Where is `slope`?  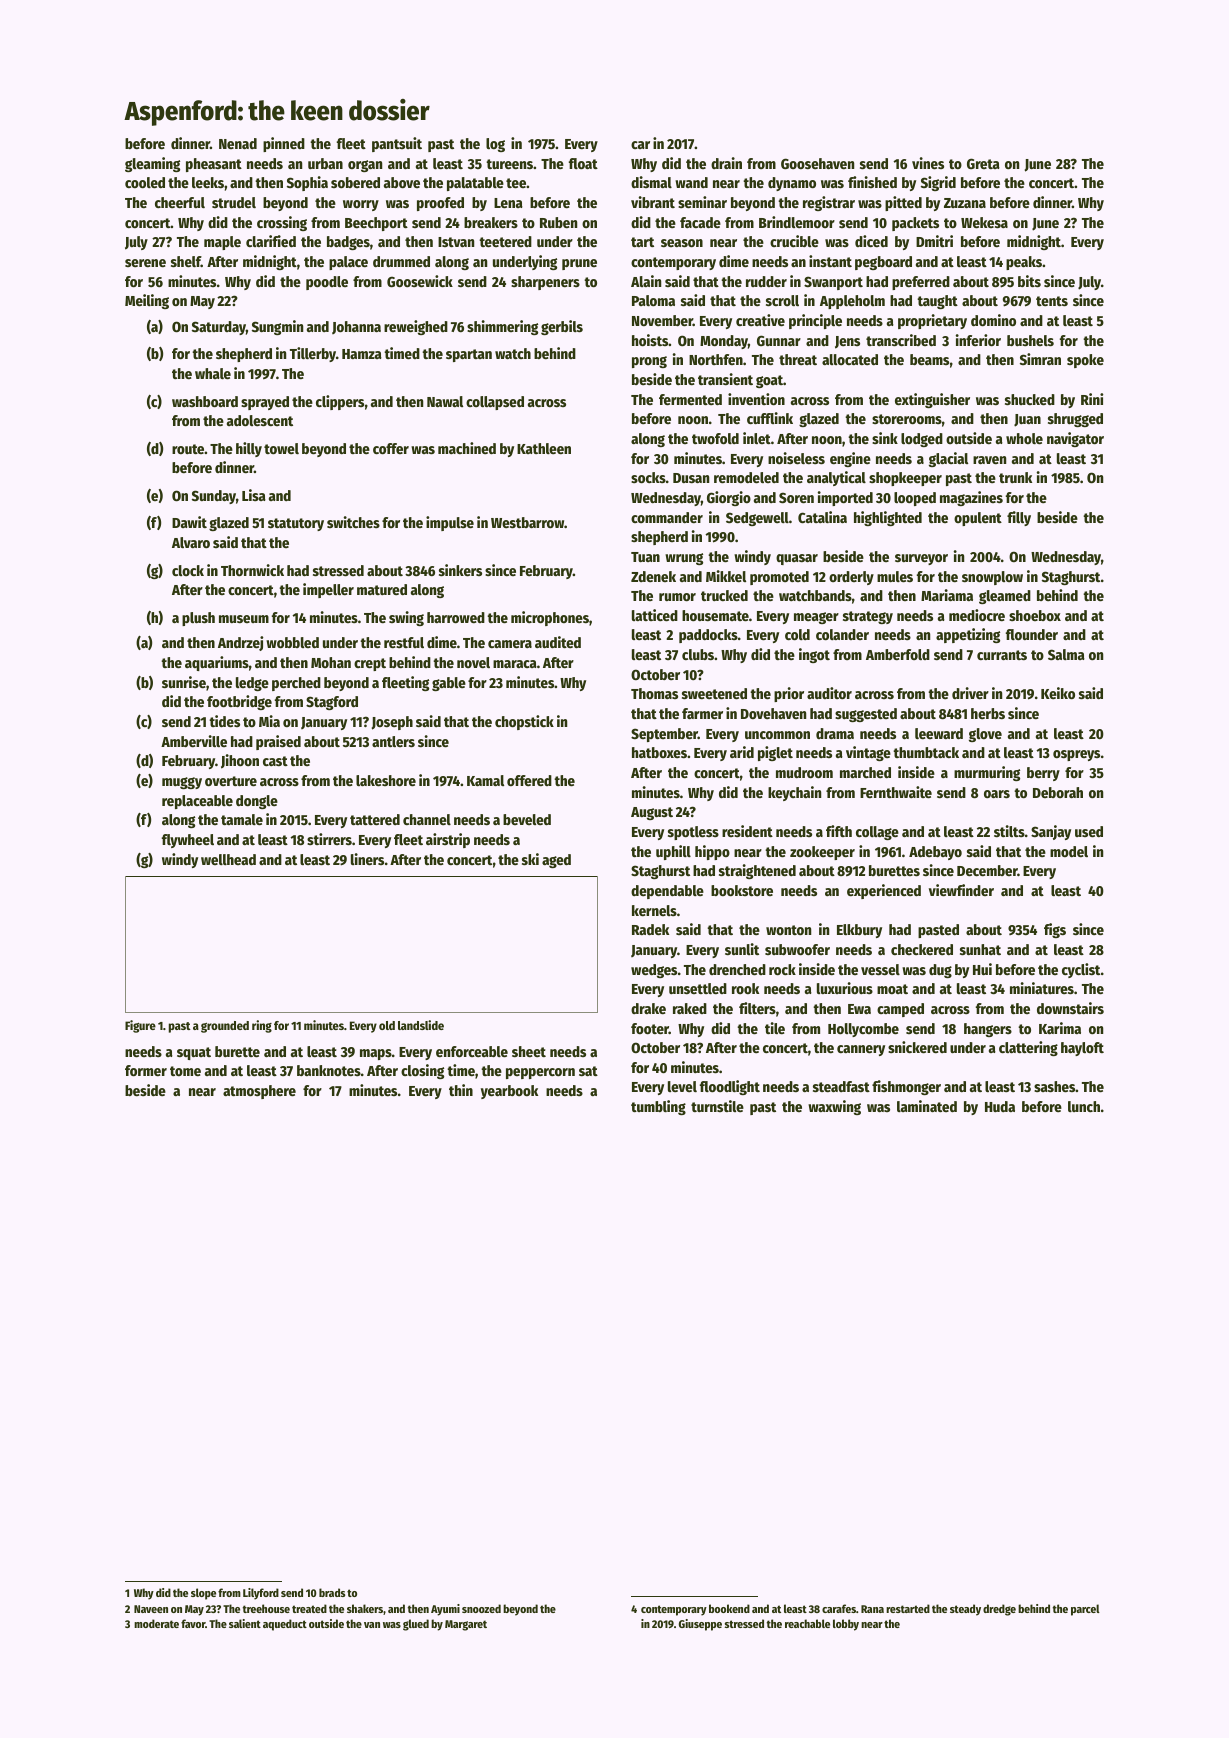 slope is located at coordinates (203, 1594).
